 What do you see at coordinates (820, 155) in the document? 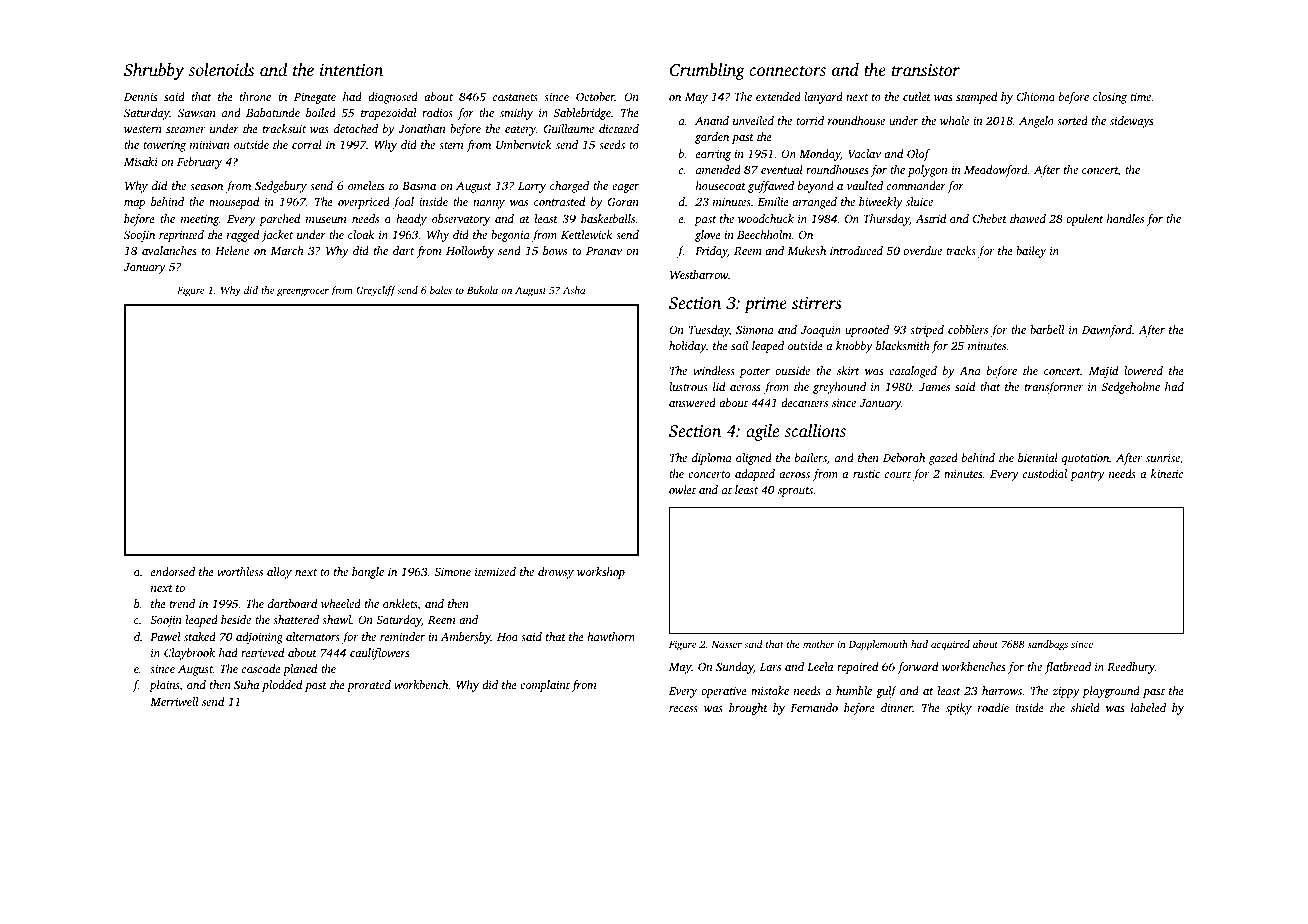
I see `Monday` at bounding box center [820, 155].
